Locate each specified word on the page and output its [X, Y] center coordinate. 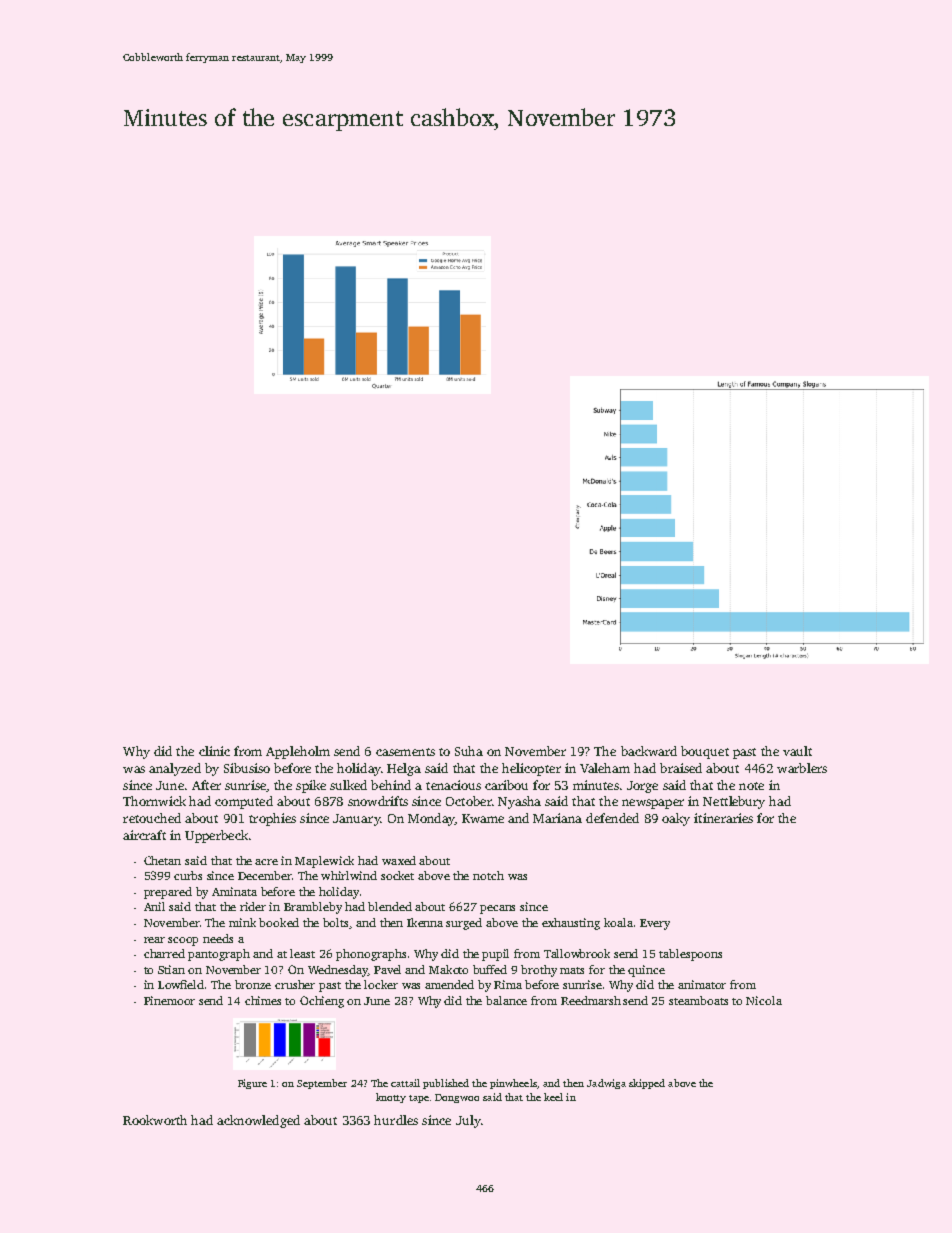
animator [702, 984]
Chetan [162, 860]
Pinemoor [169, 1000]
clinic [214, 751]
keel [553, 1097]
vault [797, 751]
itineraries [723, 818]
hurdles [396, 1120]
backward [649, 751]
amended [449, 984]
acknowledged [258, 1121]
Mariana [557, 818]
